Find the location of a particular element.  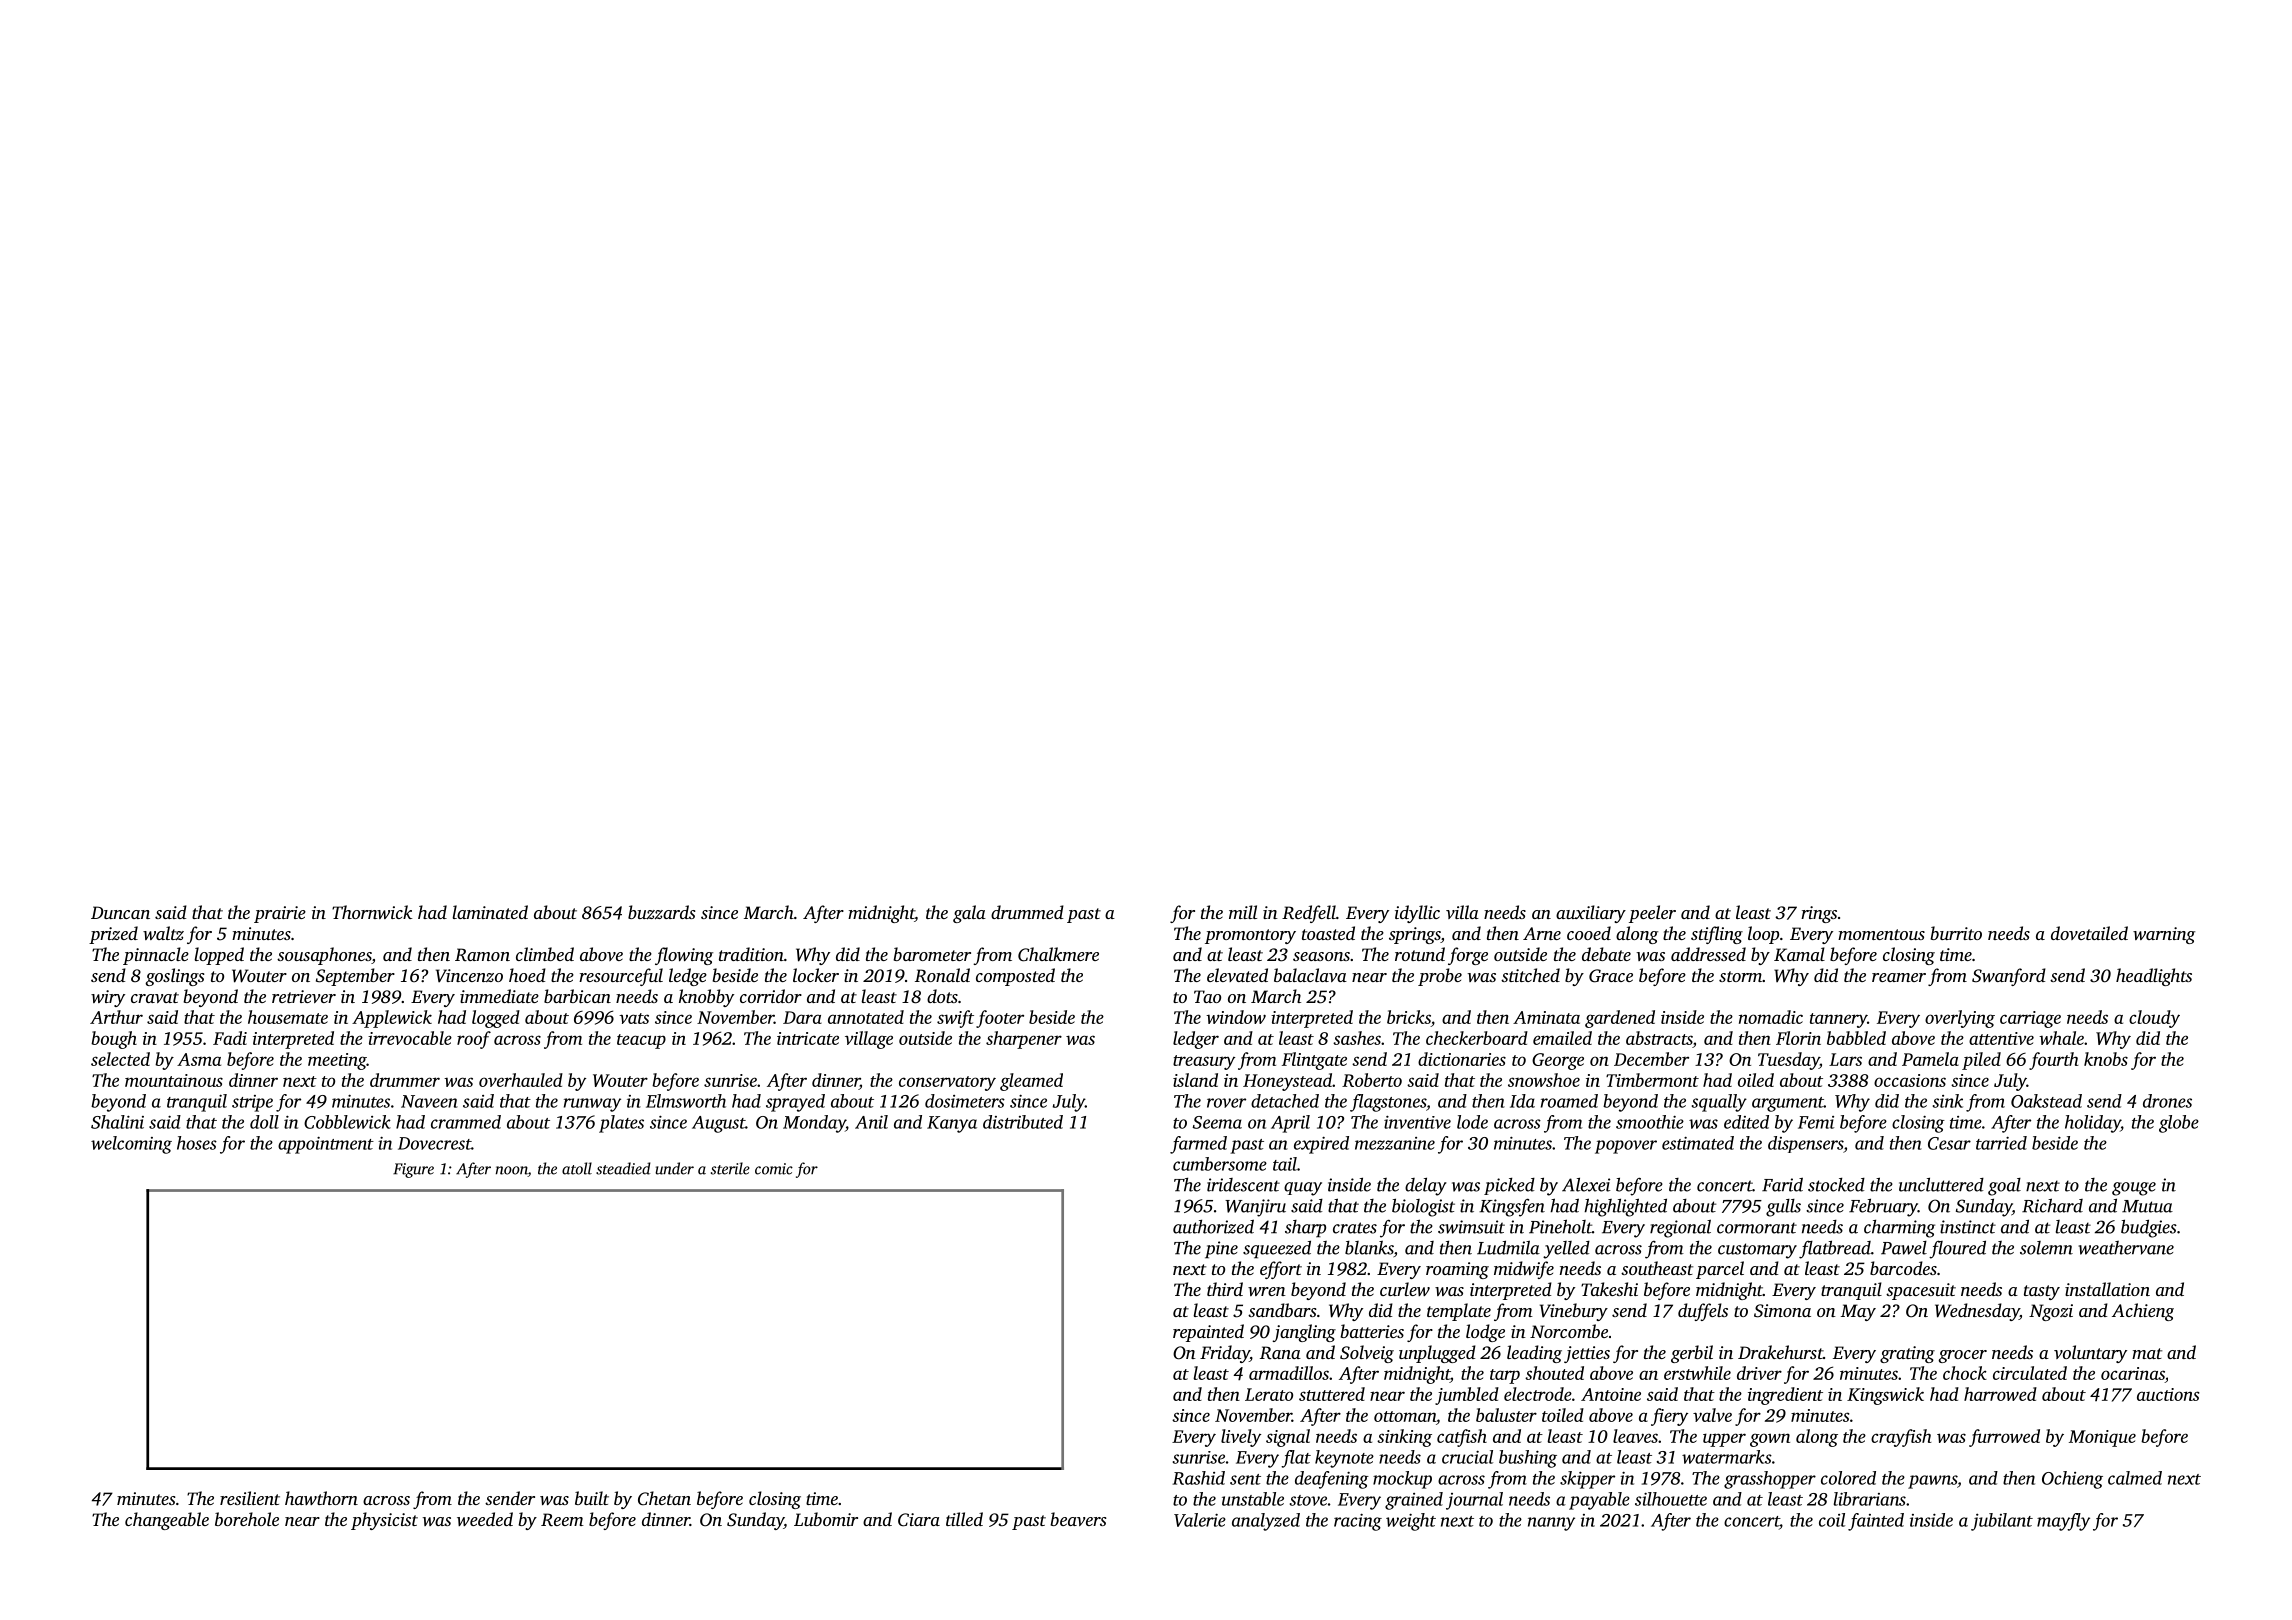

under is located at coordinates (674, 1168).
